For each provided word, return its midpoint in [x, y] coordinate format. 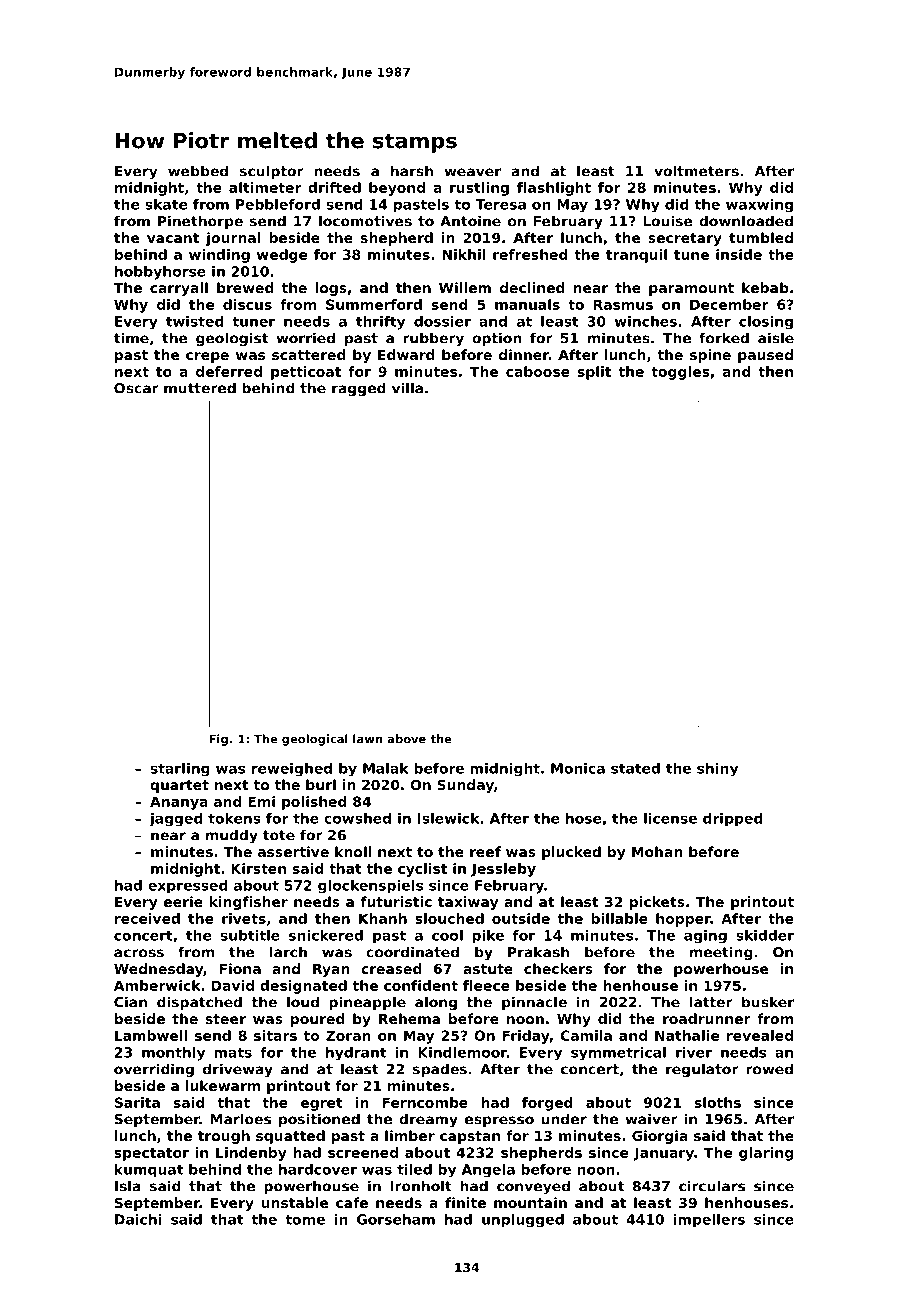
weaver [472, 172]
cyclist [422, 870]
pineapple [367, 1003]
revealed [760, 1035]
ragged [359, 389]
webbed [198, 171]
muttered [200, 388]
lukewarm [223, 1085]
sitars [275, 1035]
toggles [680, 373]
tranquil [636, 256]
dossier [442, 321]
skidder [765, 935]
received [147, 918]
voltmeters [696, 171]
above [406, 739]
